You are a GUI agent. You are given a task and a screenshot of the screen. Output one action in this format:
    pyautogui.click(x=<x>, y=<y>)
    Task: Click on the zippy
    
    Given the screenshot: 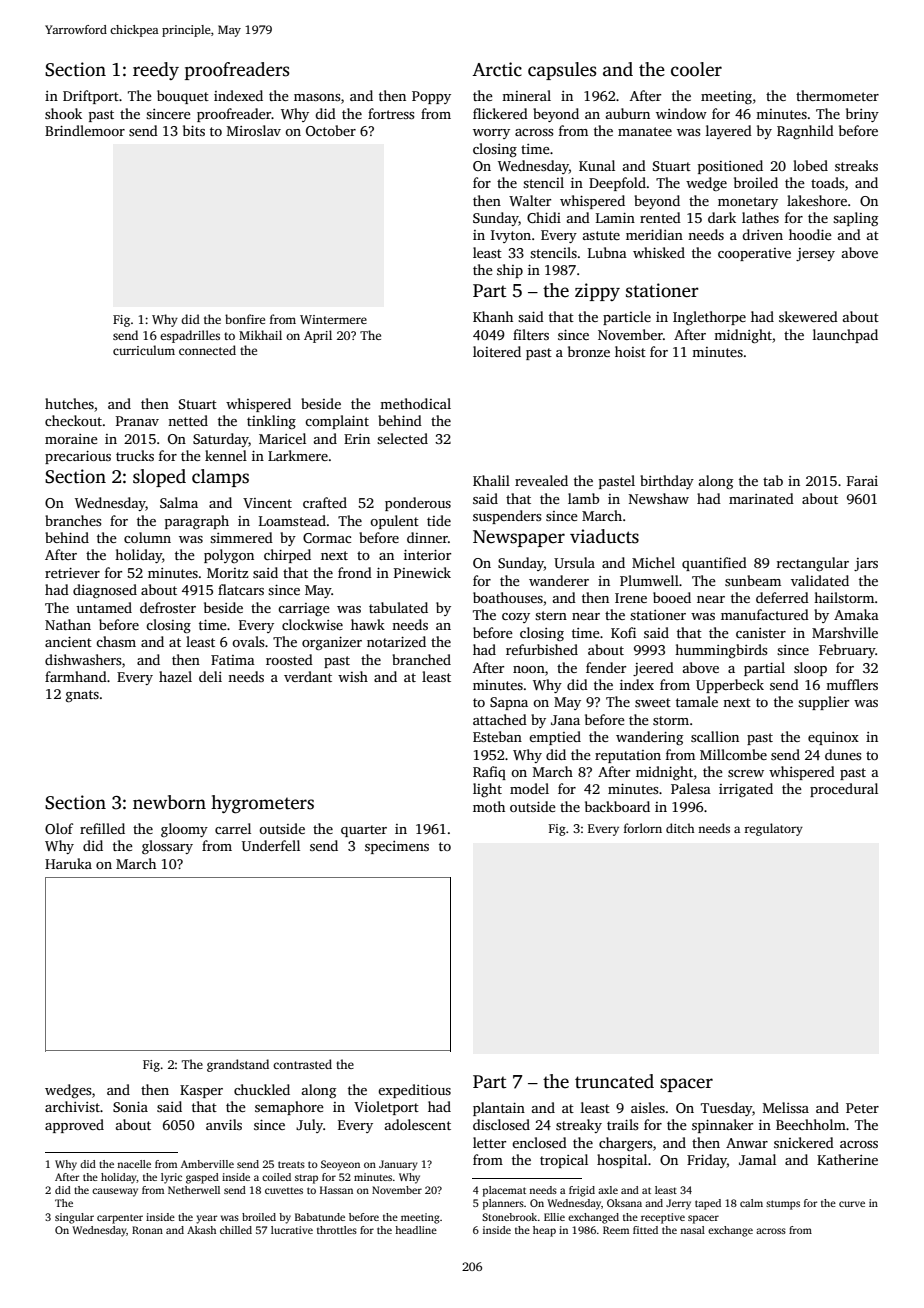 What is the action you would take?
    pyautogui.click(x=597, y=292)
